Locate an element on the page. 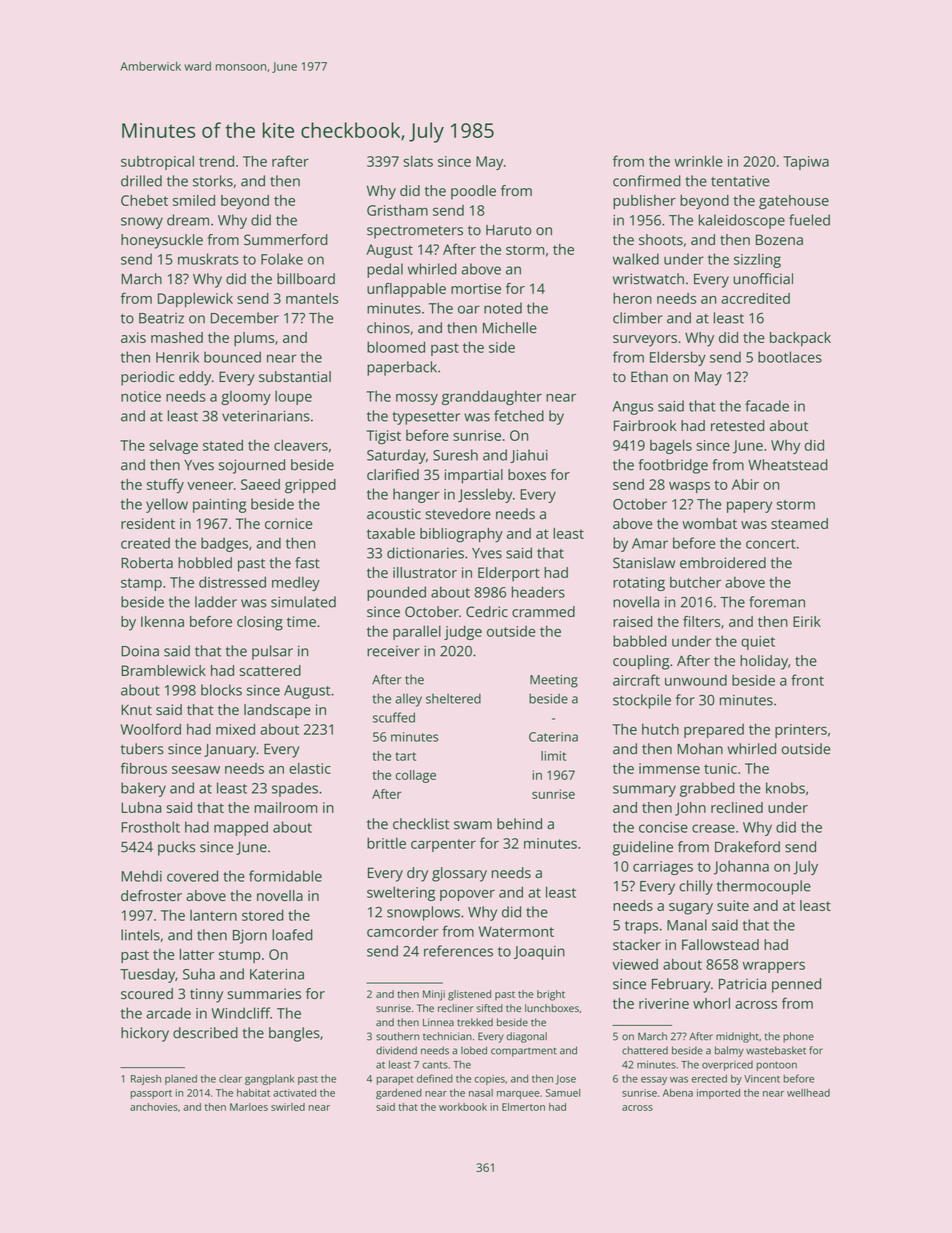 Image resolution: width=952 pixels, height=1233 pixels. medley is located at coordinates (296, 583).
